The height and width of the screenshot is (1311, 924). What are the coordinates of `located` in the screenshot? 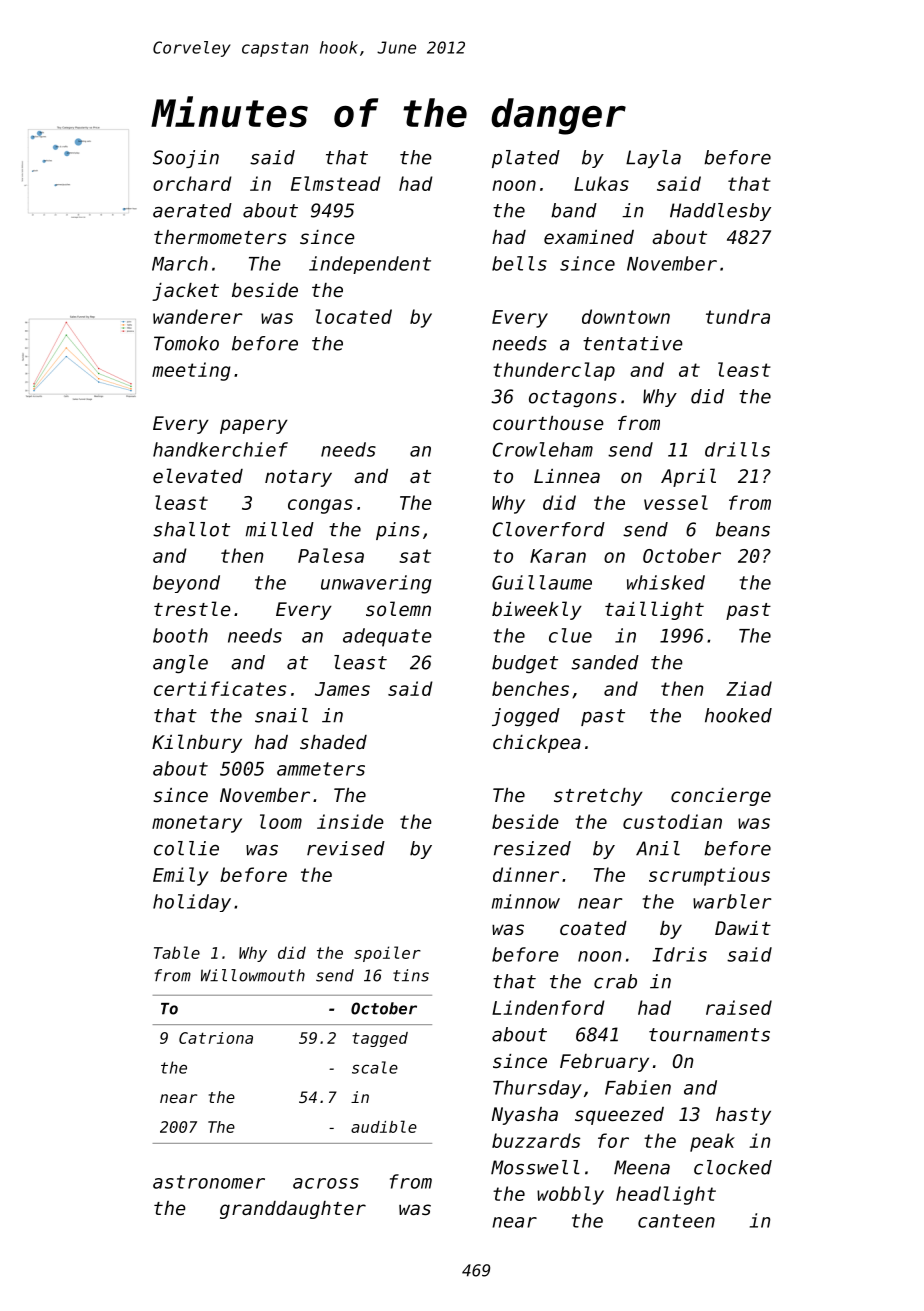 It's located at (354, 316).
